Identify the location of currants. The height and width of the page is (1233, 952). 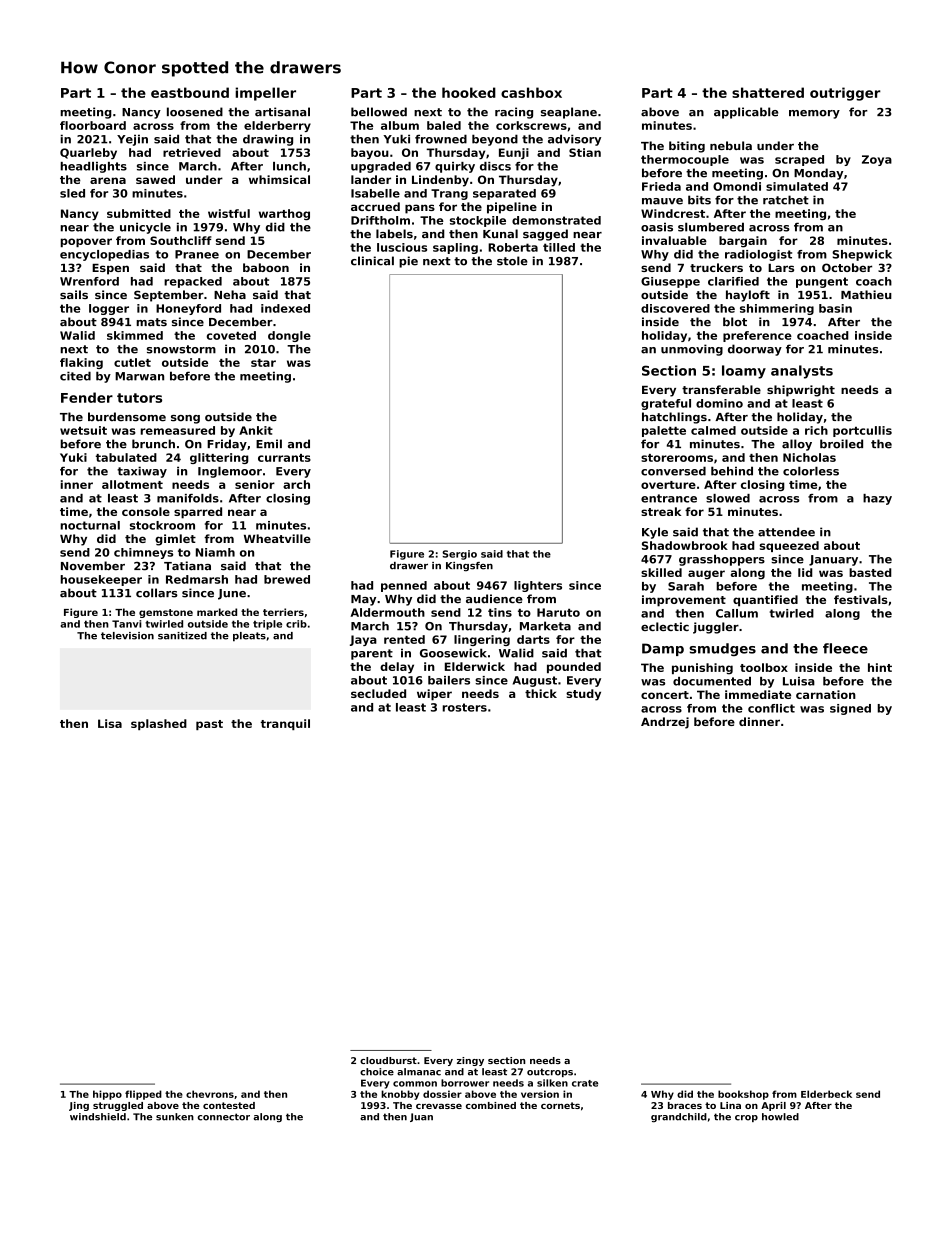
(284, 458).
